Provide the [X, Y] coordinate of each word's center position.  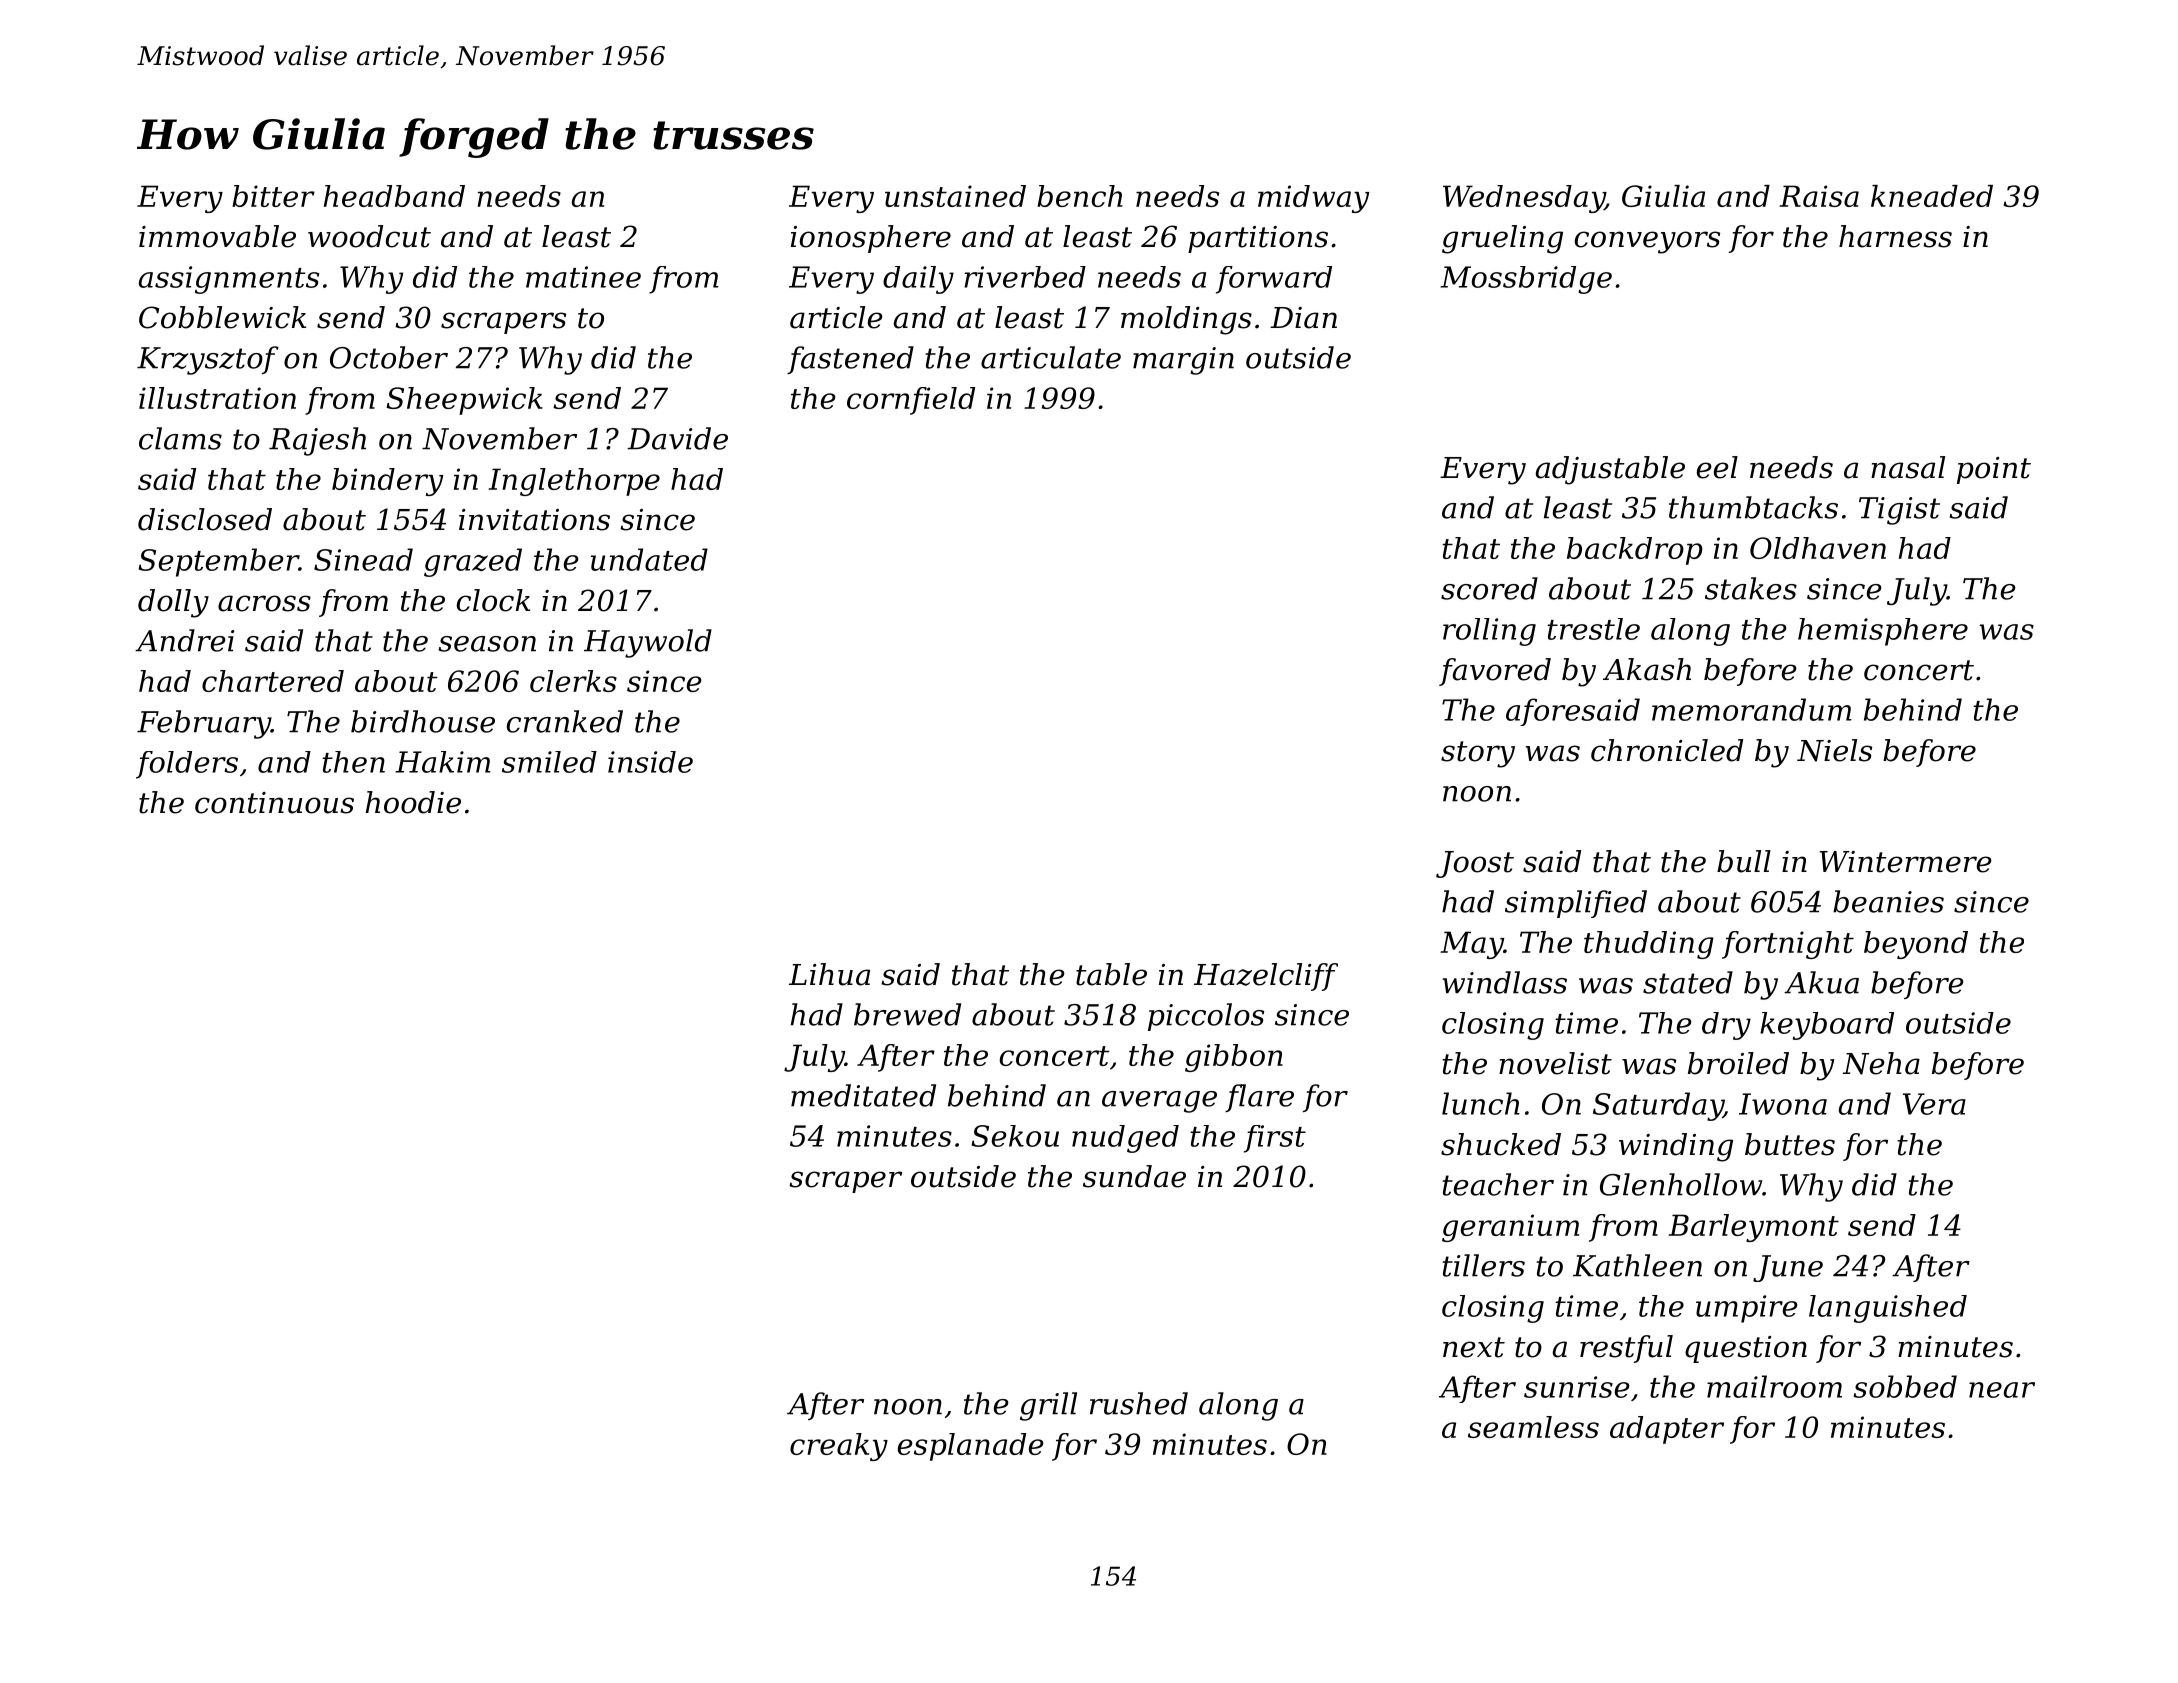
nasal [1908, 467]
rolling [1489, 632]
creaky [839, 1447]
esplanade [971, 1447]
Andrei [184, 640]
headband [394, 196]
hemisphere [1883, 632]
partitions [1258, 239]
